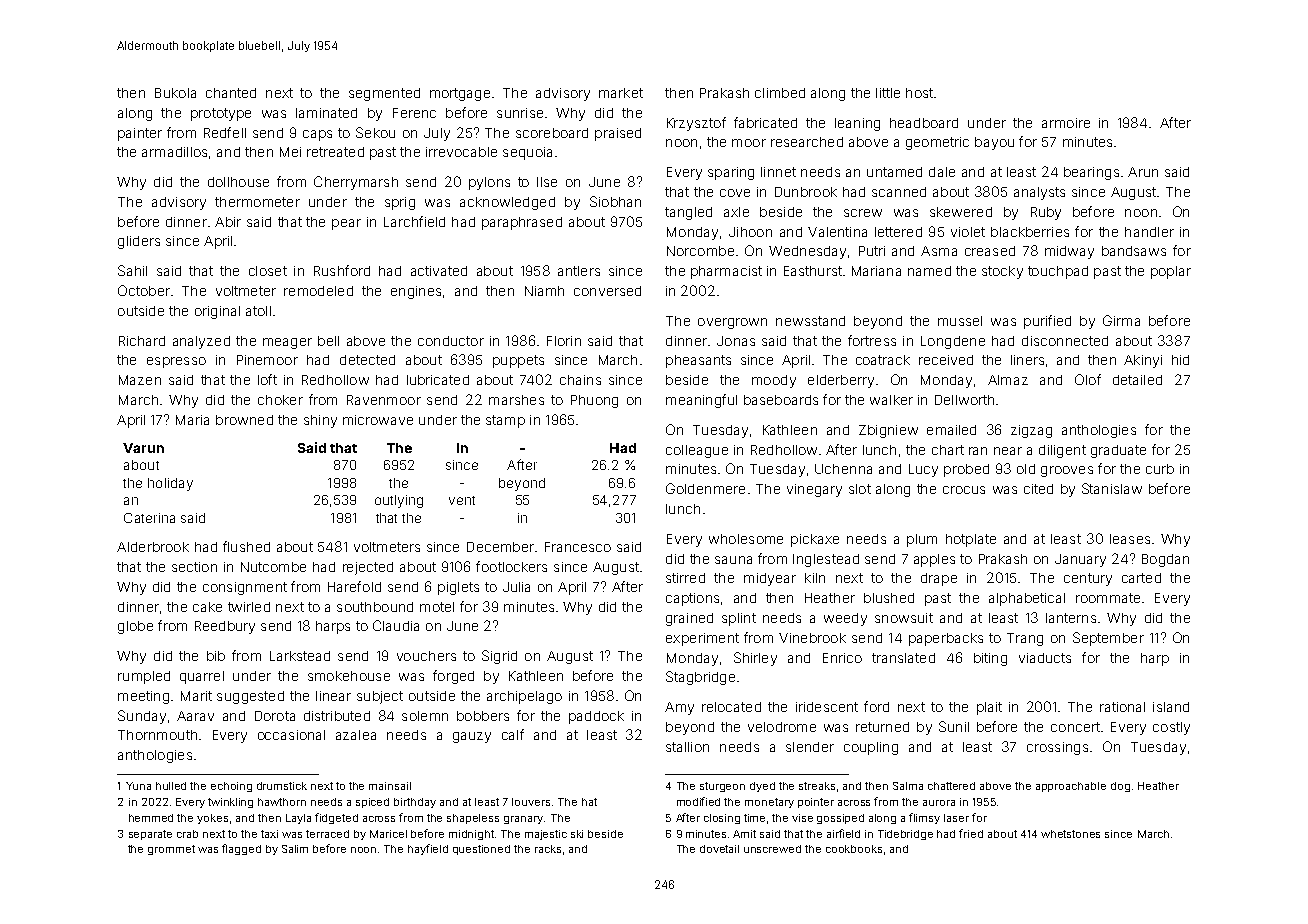  I want to click on crocus, so click(964, 490).
